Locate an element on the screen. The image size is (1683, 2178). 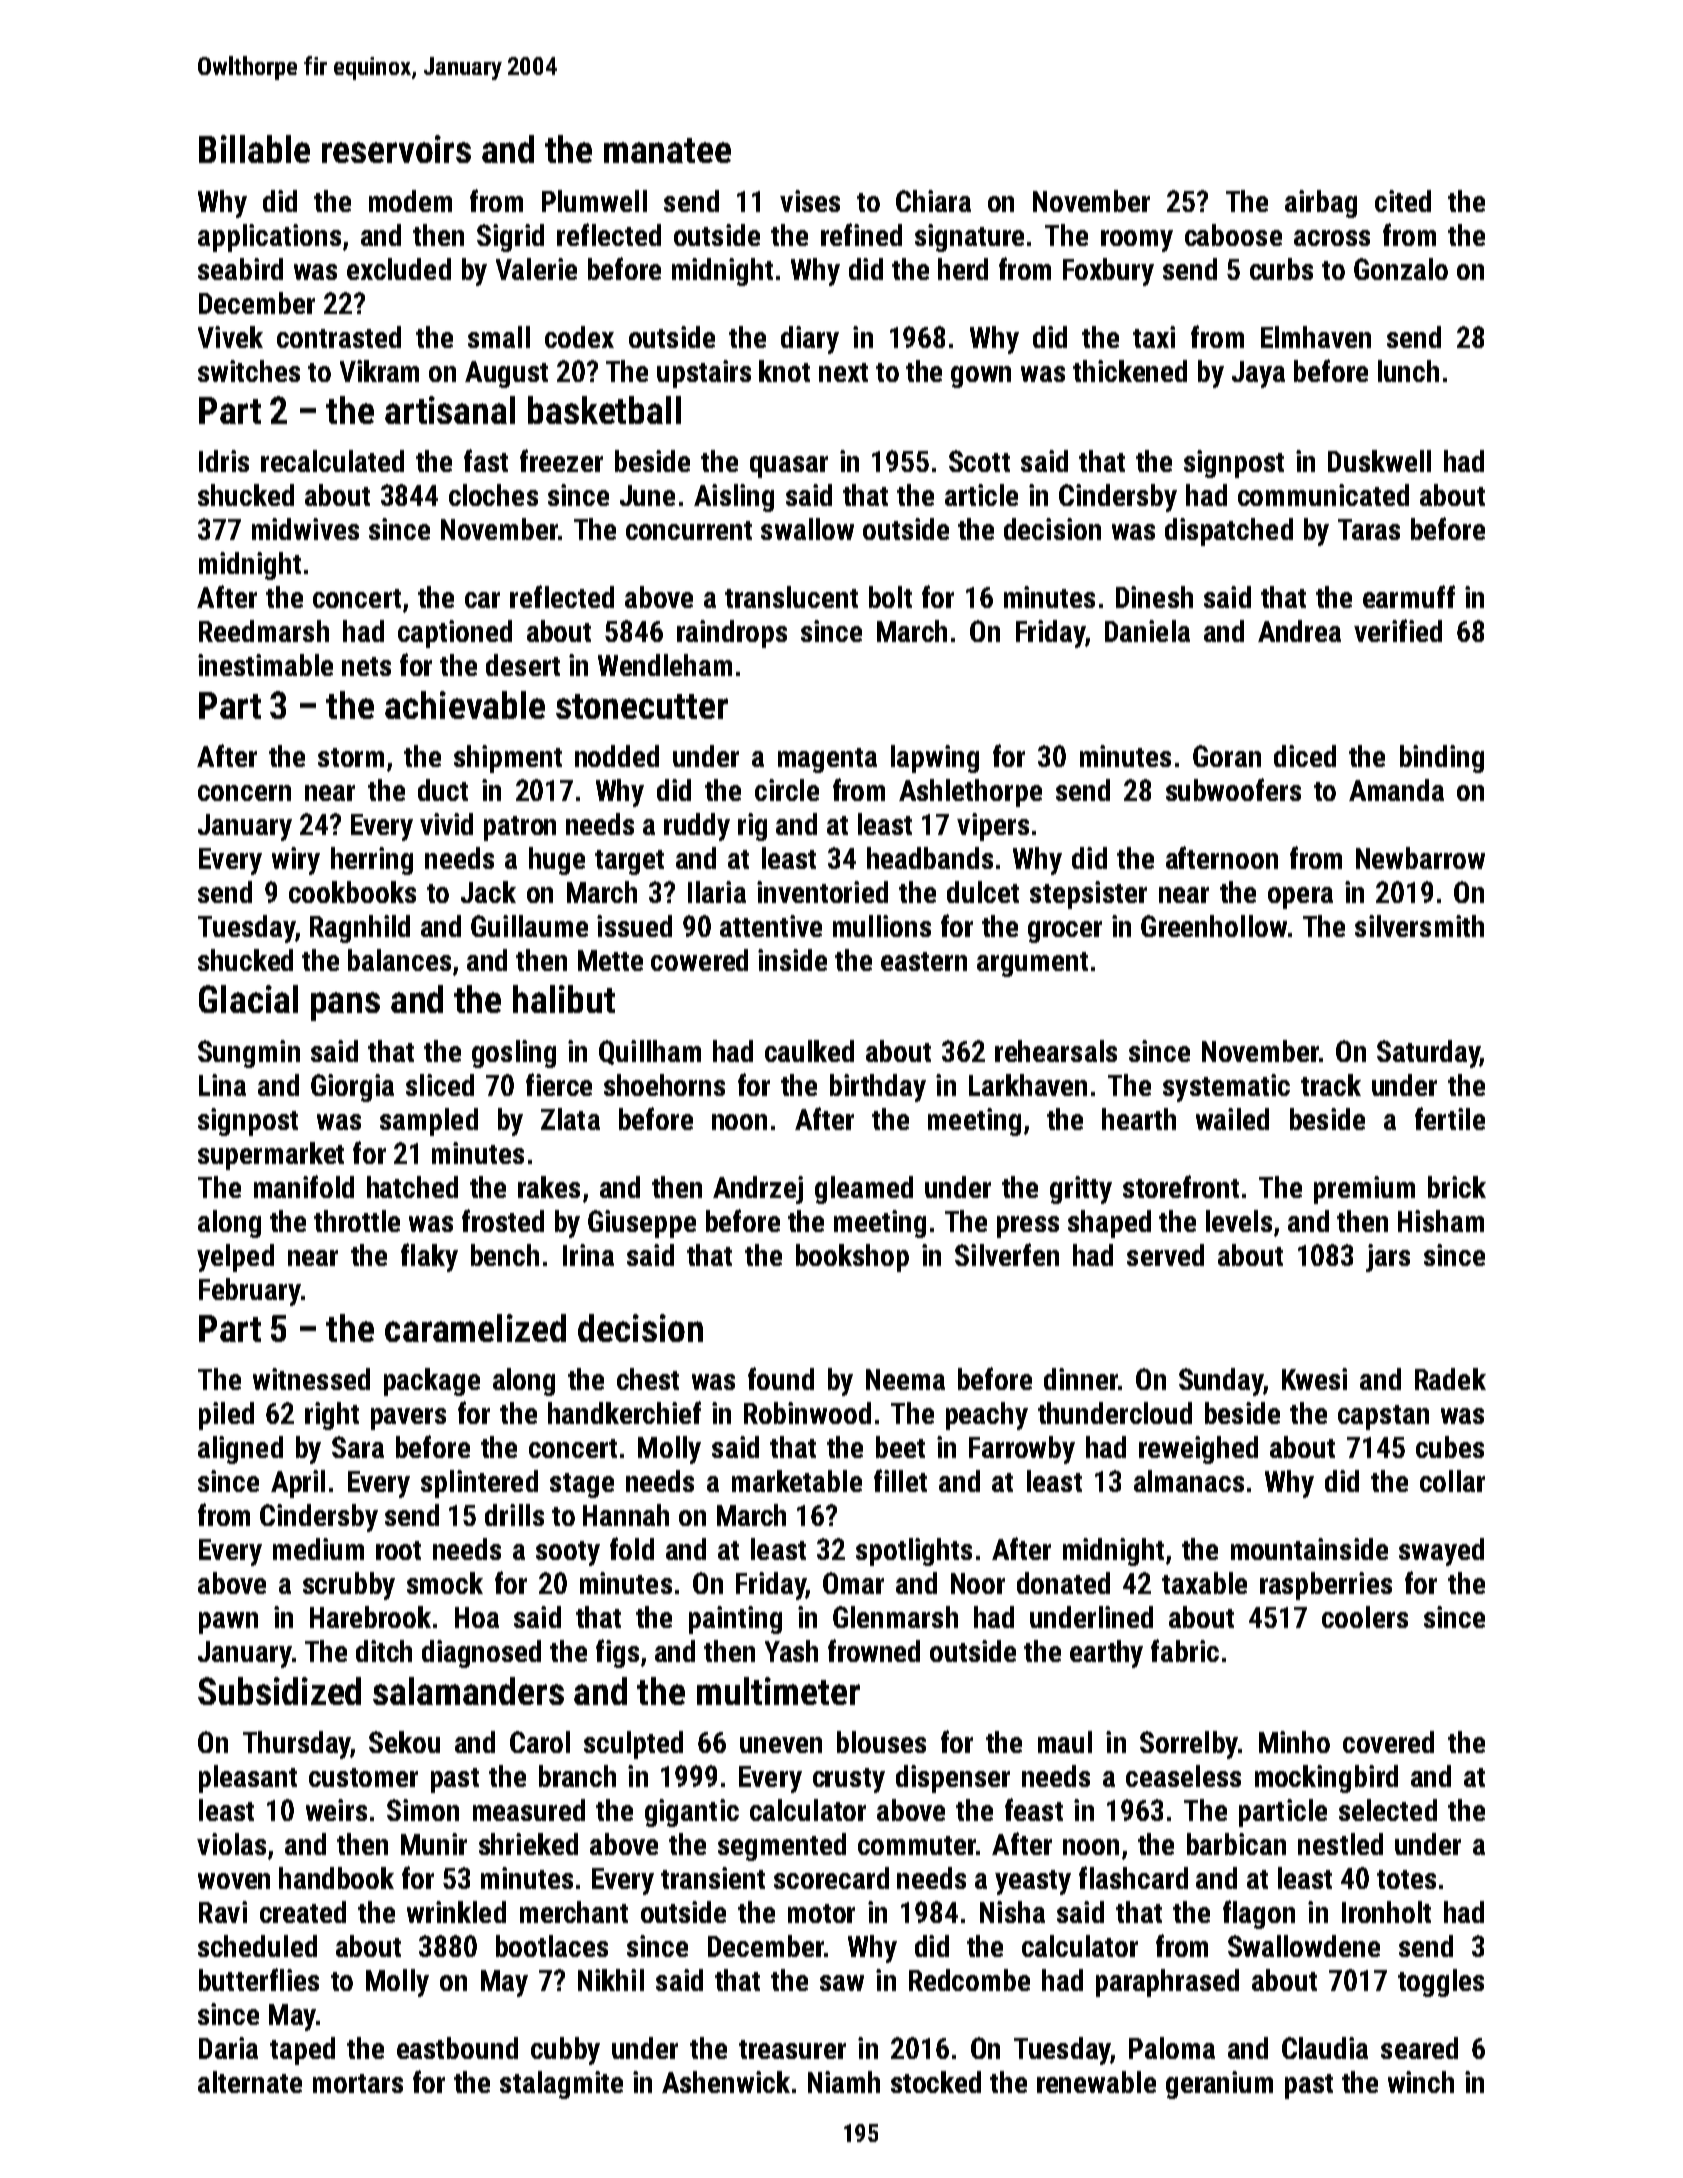
Minho is located at coordinates (1294, 1742).
